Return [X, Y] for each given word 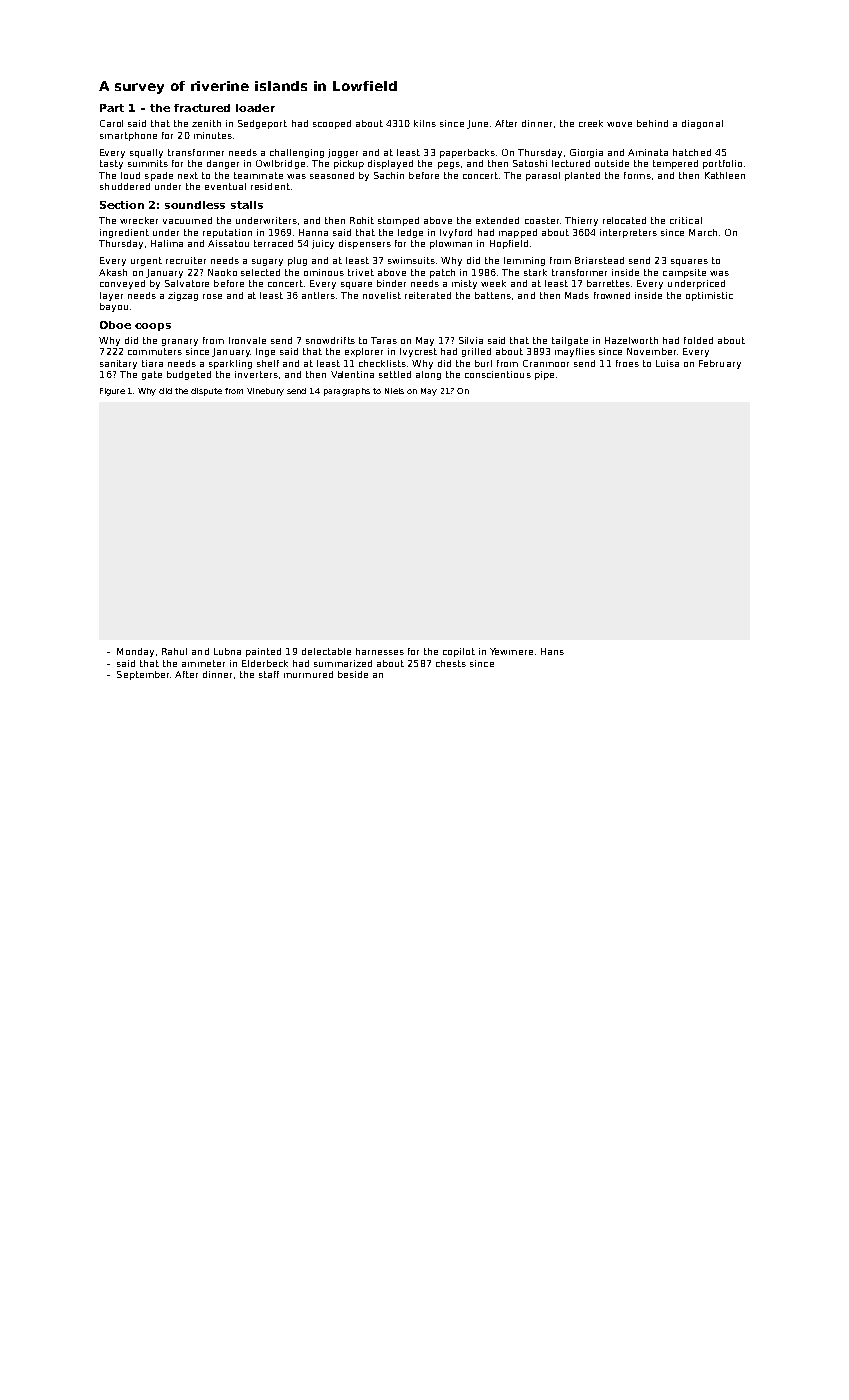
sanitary [118, 364]
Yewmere [511, 651]
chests [451, 663]
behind [652, 123]
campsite [684, 273]
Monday [135, 652]
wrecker [139, 220]
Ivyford [456, 233]
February [720, 364]
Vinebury [265, 392]
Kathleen [725, 175]
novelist [382, 295]
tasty [111, 164]
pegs [449, 165]
